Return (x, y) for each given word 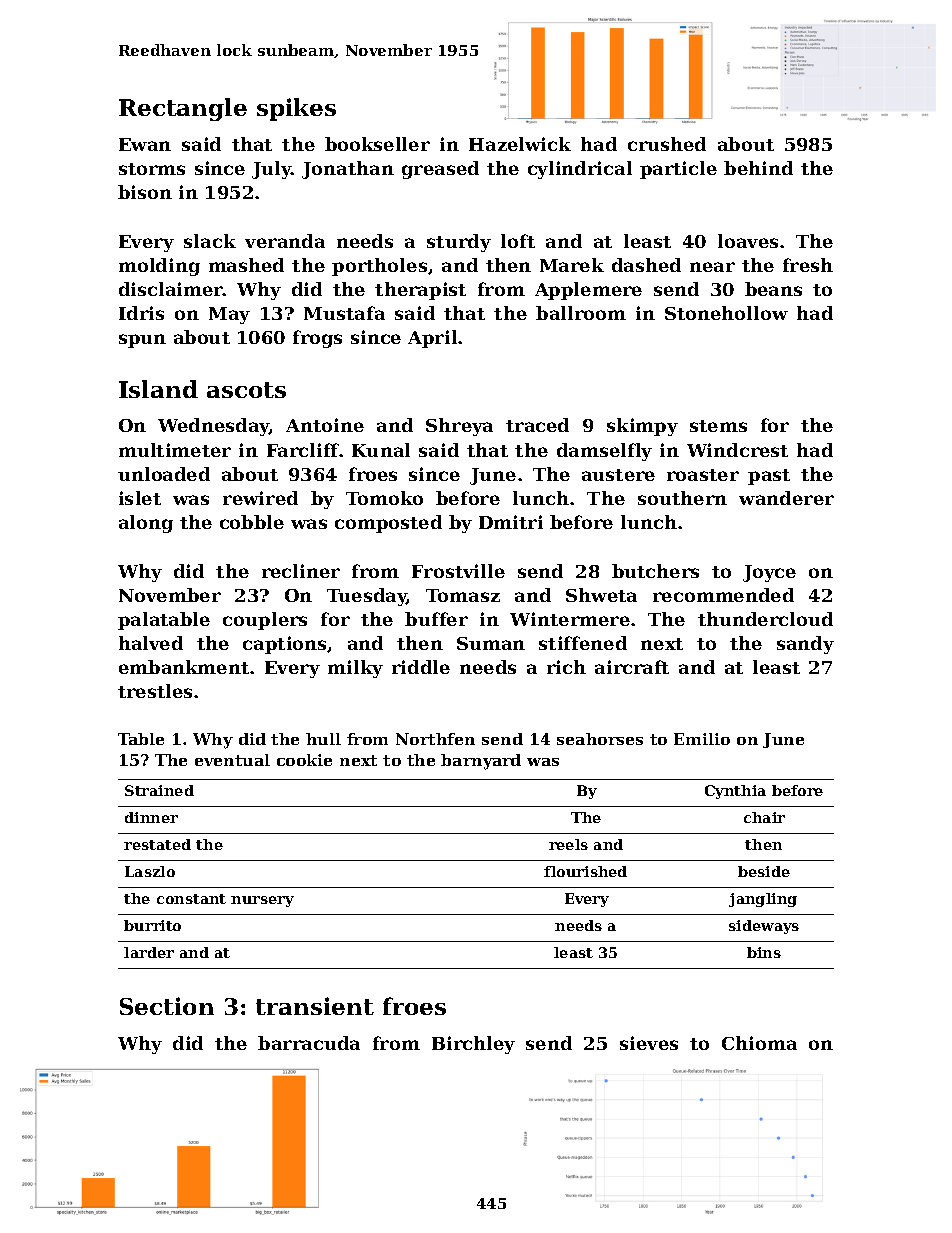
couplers (265, 621)
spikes (296, 109)
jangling (763, 900)
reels (568, 844)
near (712, 267)
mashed (246, 265)
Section (167, 1006)
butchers (655, 571)
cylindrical (580, 170)
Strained (159, 790)
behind (758, 168)
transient (315, 1006)
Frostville (458, 571)
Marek (572, 265)
